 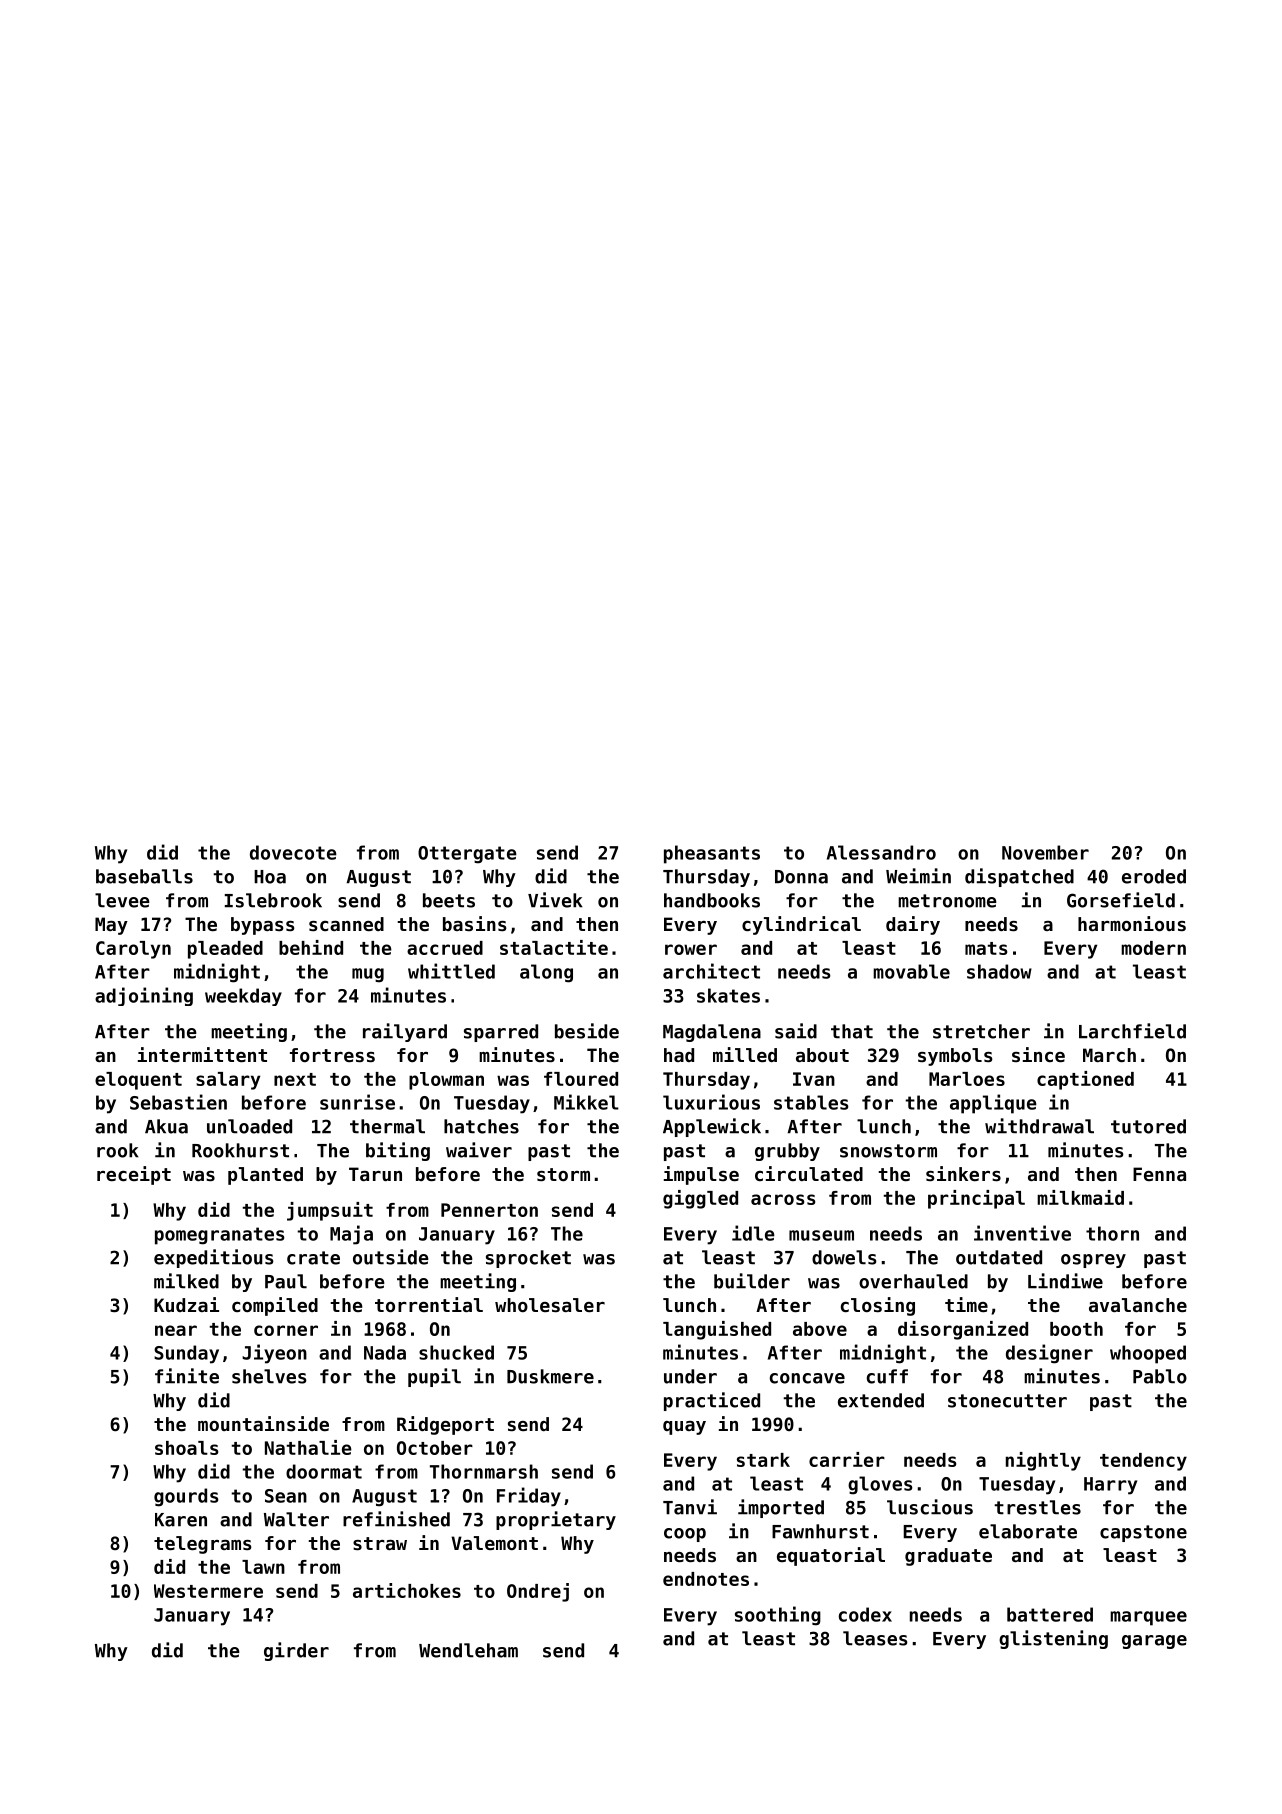 What do you see at coordinates (690, 1376) in the screenshot?
I see `under` at bounding box center [690, 1376].
